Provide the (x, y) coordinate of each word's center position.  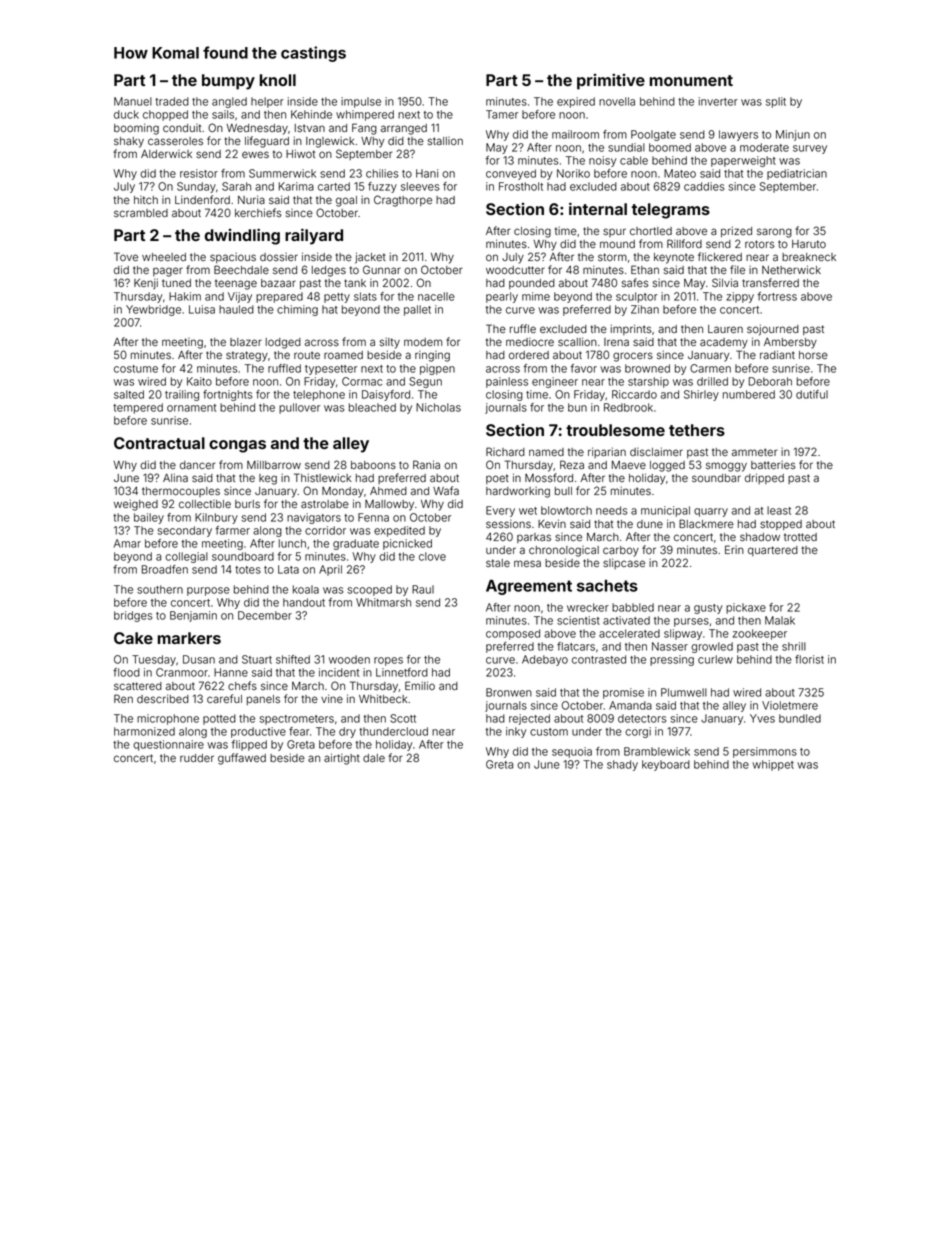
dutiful (812, 394)
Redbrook (628, 407)
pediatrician (797, 174)
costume (136, 369)
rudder (197, 758)
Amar (127, 543)
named (546, 452)
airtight (342, 759)
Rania (426, 464)
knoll (278, 80)
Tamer (502, 114)
